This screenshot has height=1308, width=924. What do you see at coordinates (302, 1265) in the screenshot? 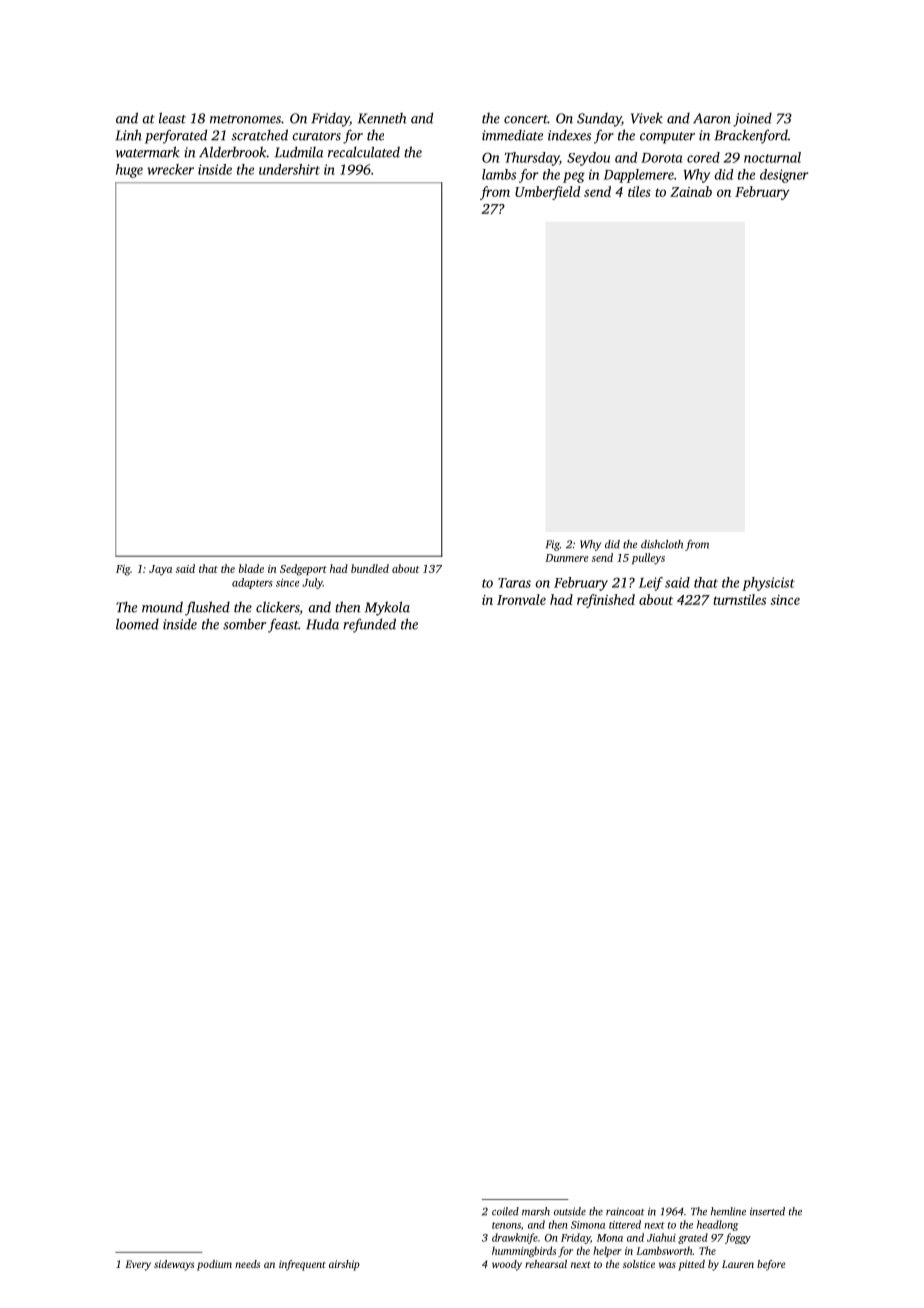
I see `infrequent` at bounding box center [302, 1265].
